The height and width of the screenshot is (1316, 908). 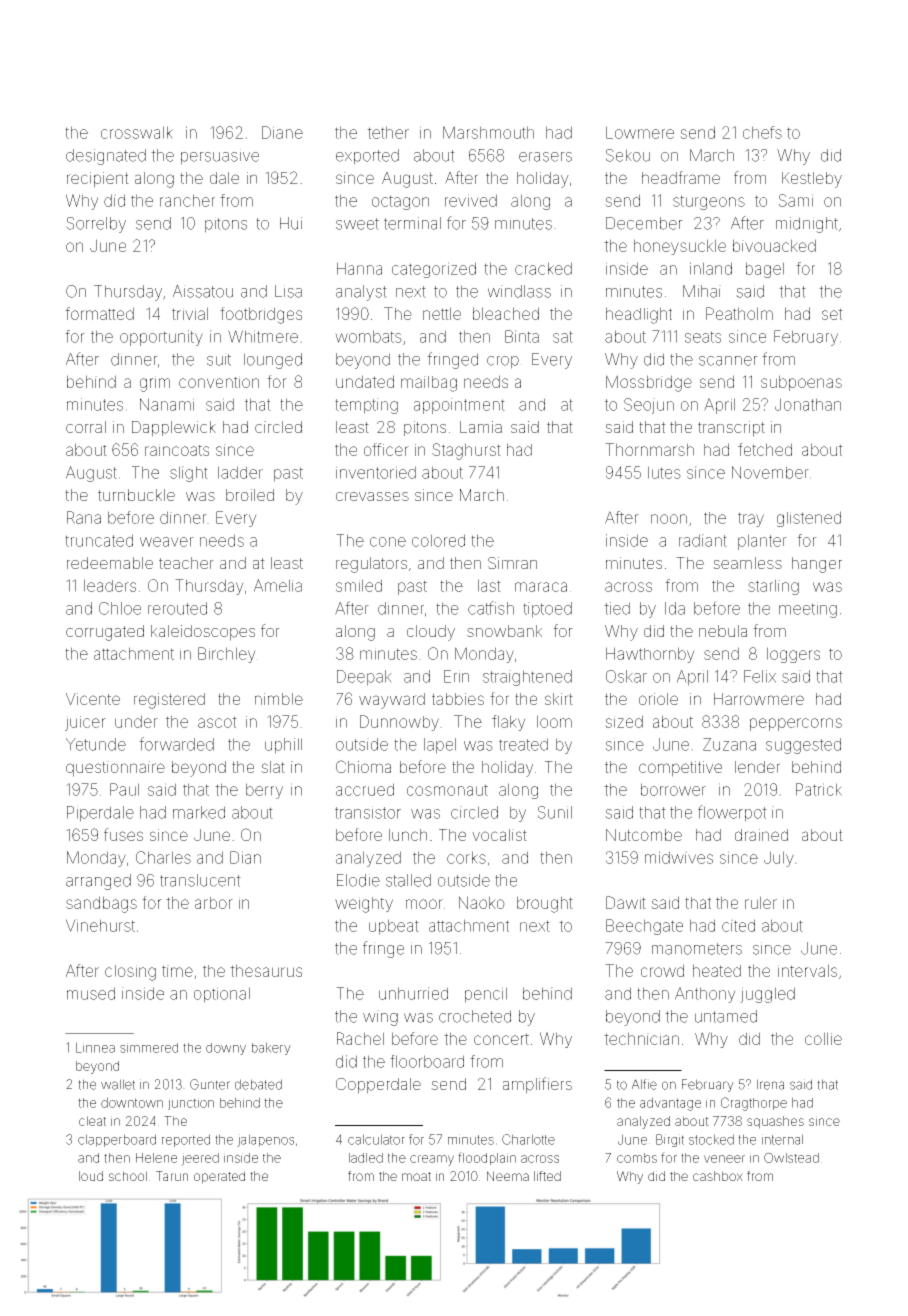 What do you see at coordinates (172, 1176) in the screenshot?
I see `Tarun` at bounding box center [172, 1176].
